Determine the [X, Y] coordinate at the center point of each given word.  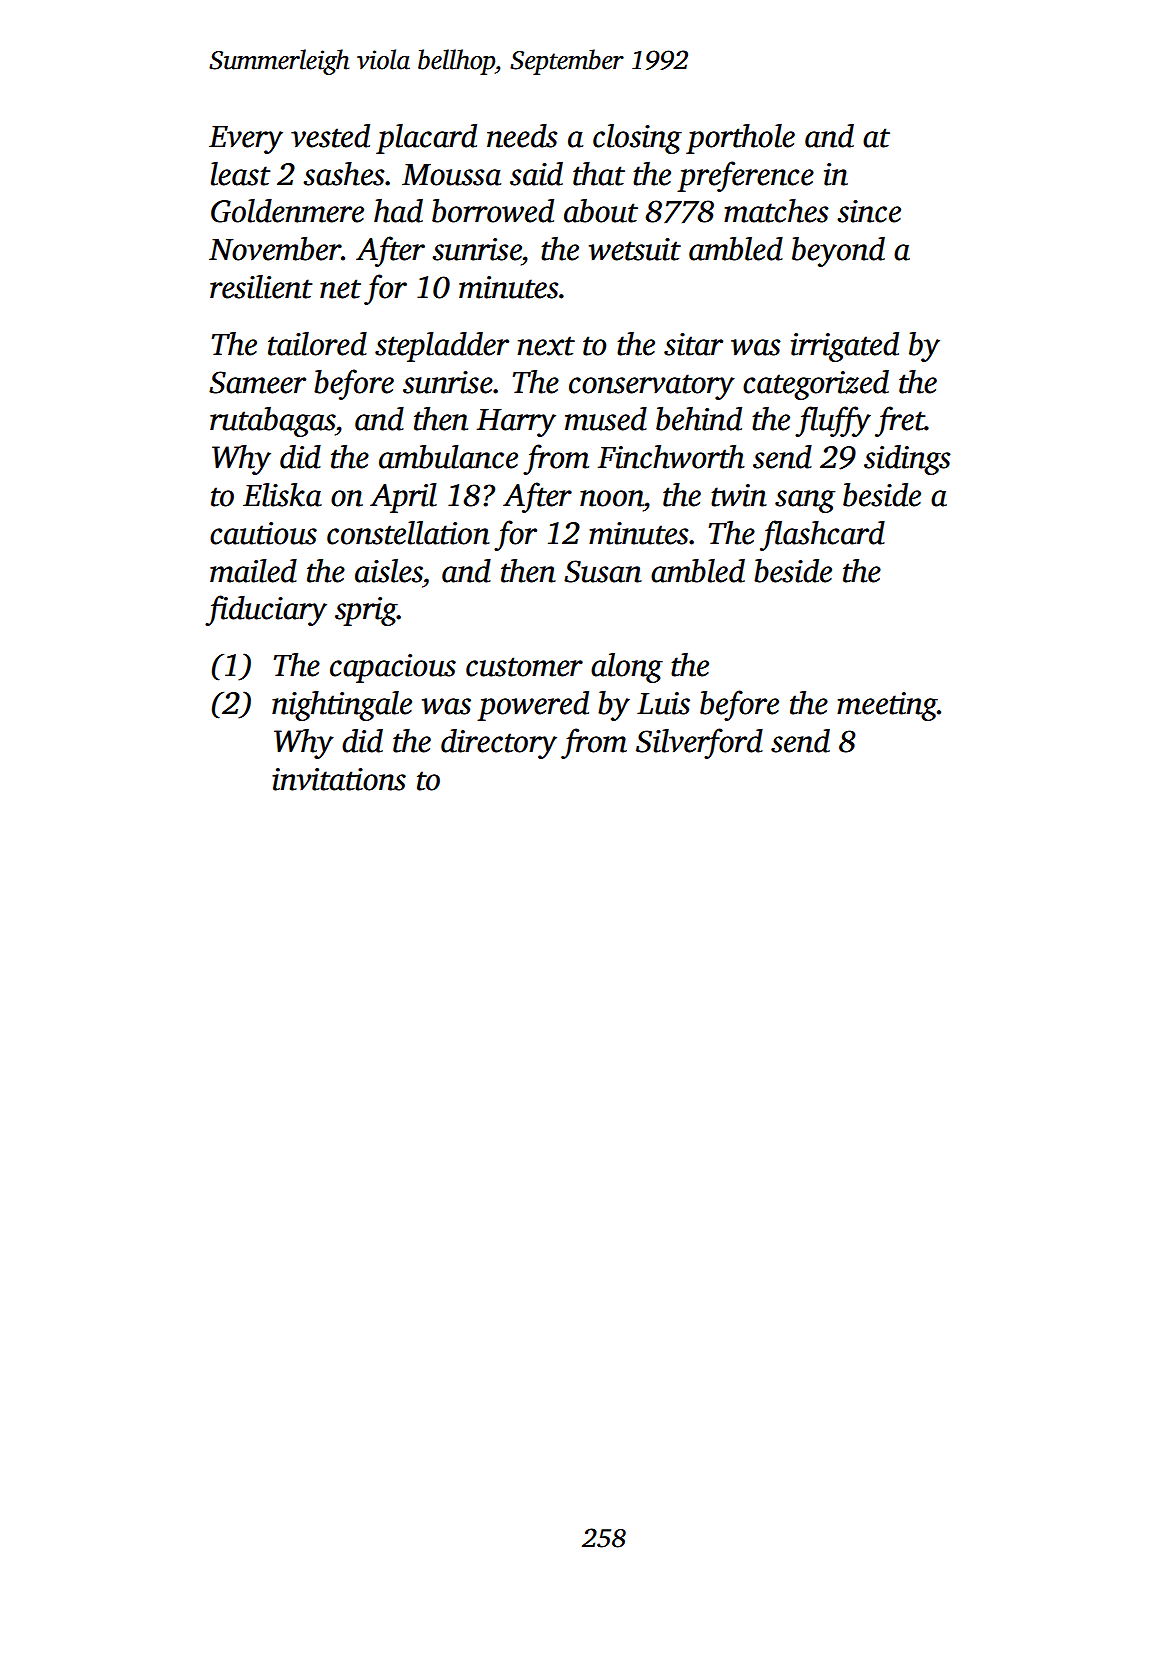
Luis [663, 703]
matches [776, 211]
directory [499, 744]
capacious [393, 668]
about [601, 211]
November [275, 249]
